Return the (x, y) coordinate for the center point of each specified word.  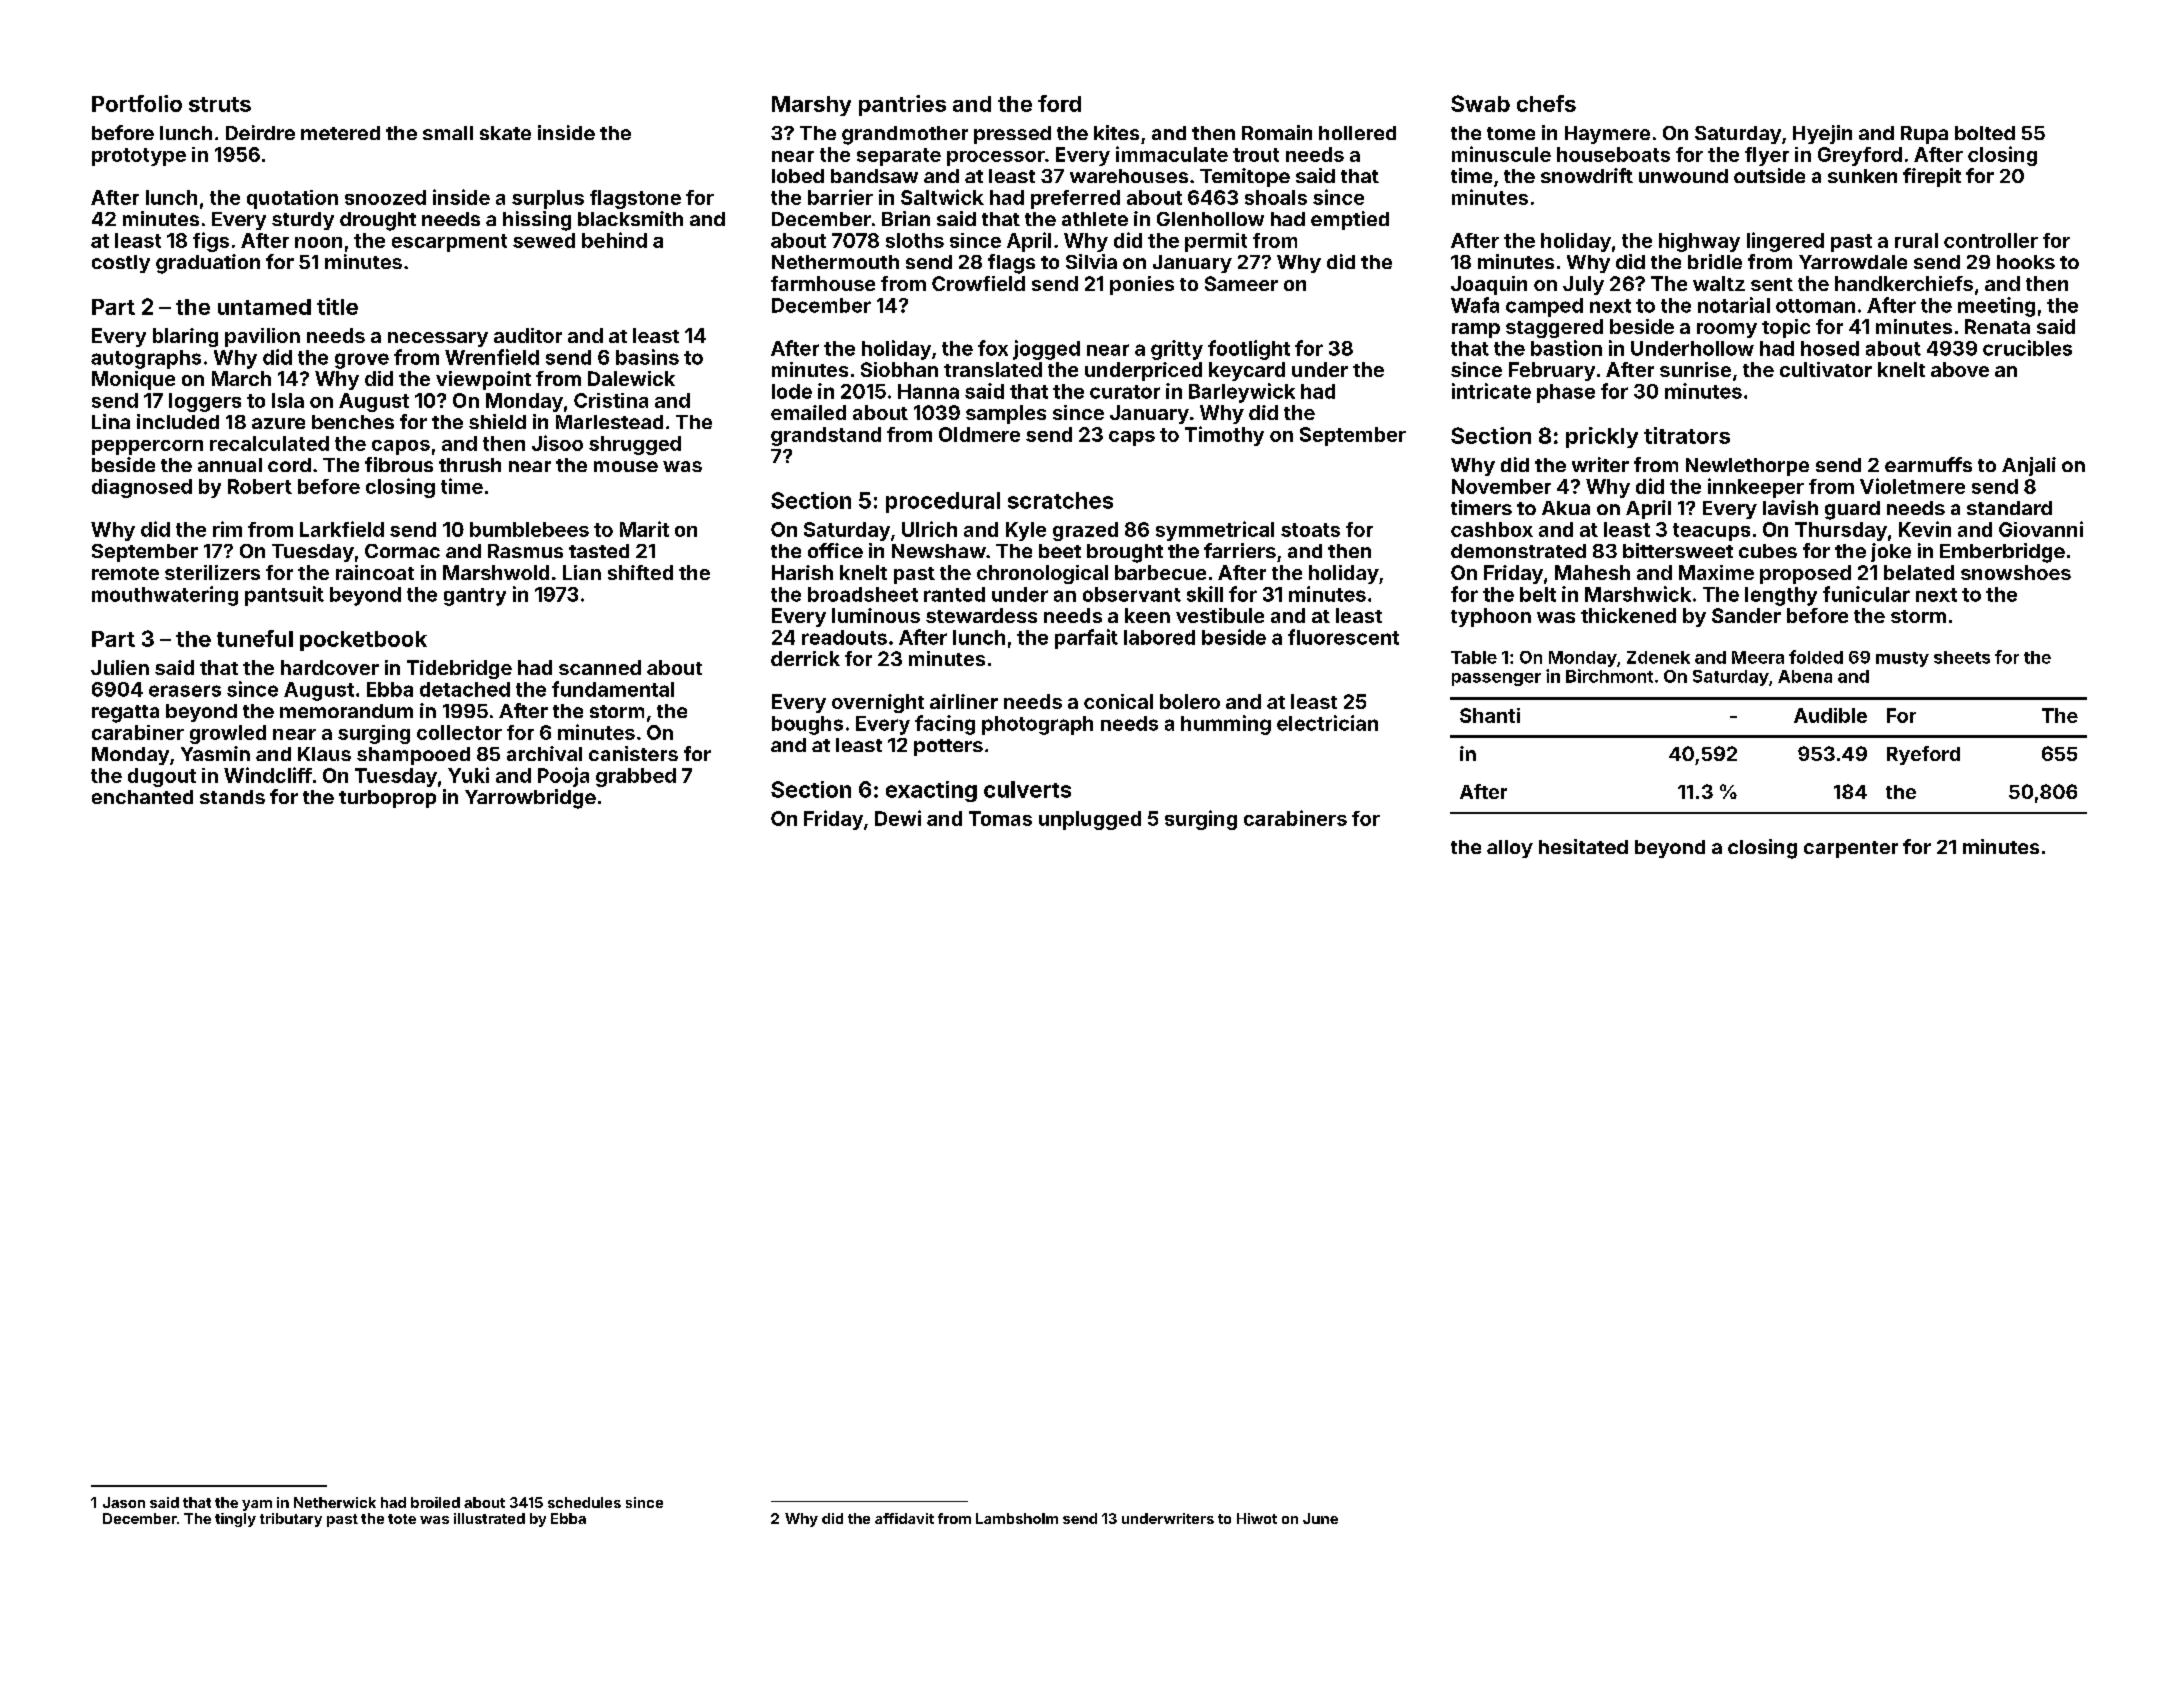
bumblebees (529, 529)
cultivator (1826, 369)
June (1320, 1518)
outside (1769, 175)
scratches (1060, 500)
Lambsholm (1017, 1518)
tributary (291, 1520)
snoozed (385, 197)
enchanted (142, 797)
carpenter (1851, 849)
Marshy (811, 106)
